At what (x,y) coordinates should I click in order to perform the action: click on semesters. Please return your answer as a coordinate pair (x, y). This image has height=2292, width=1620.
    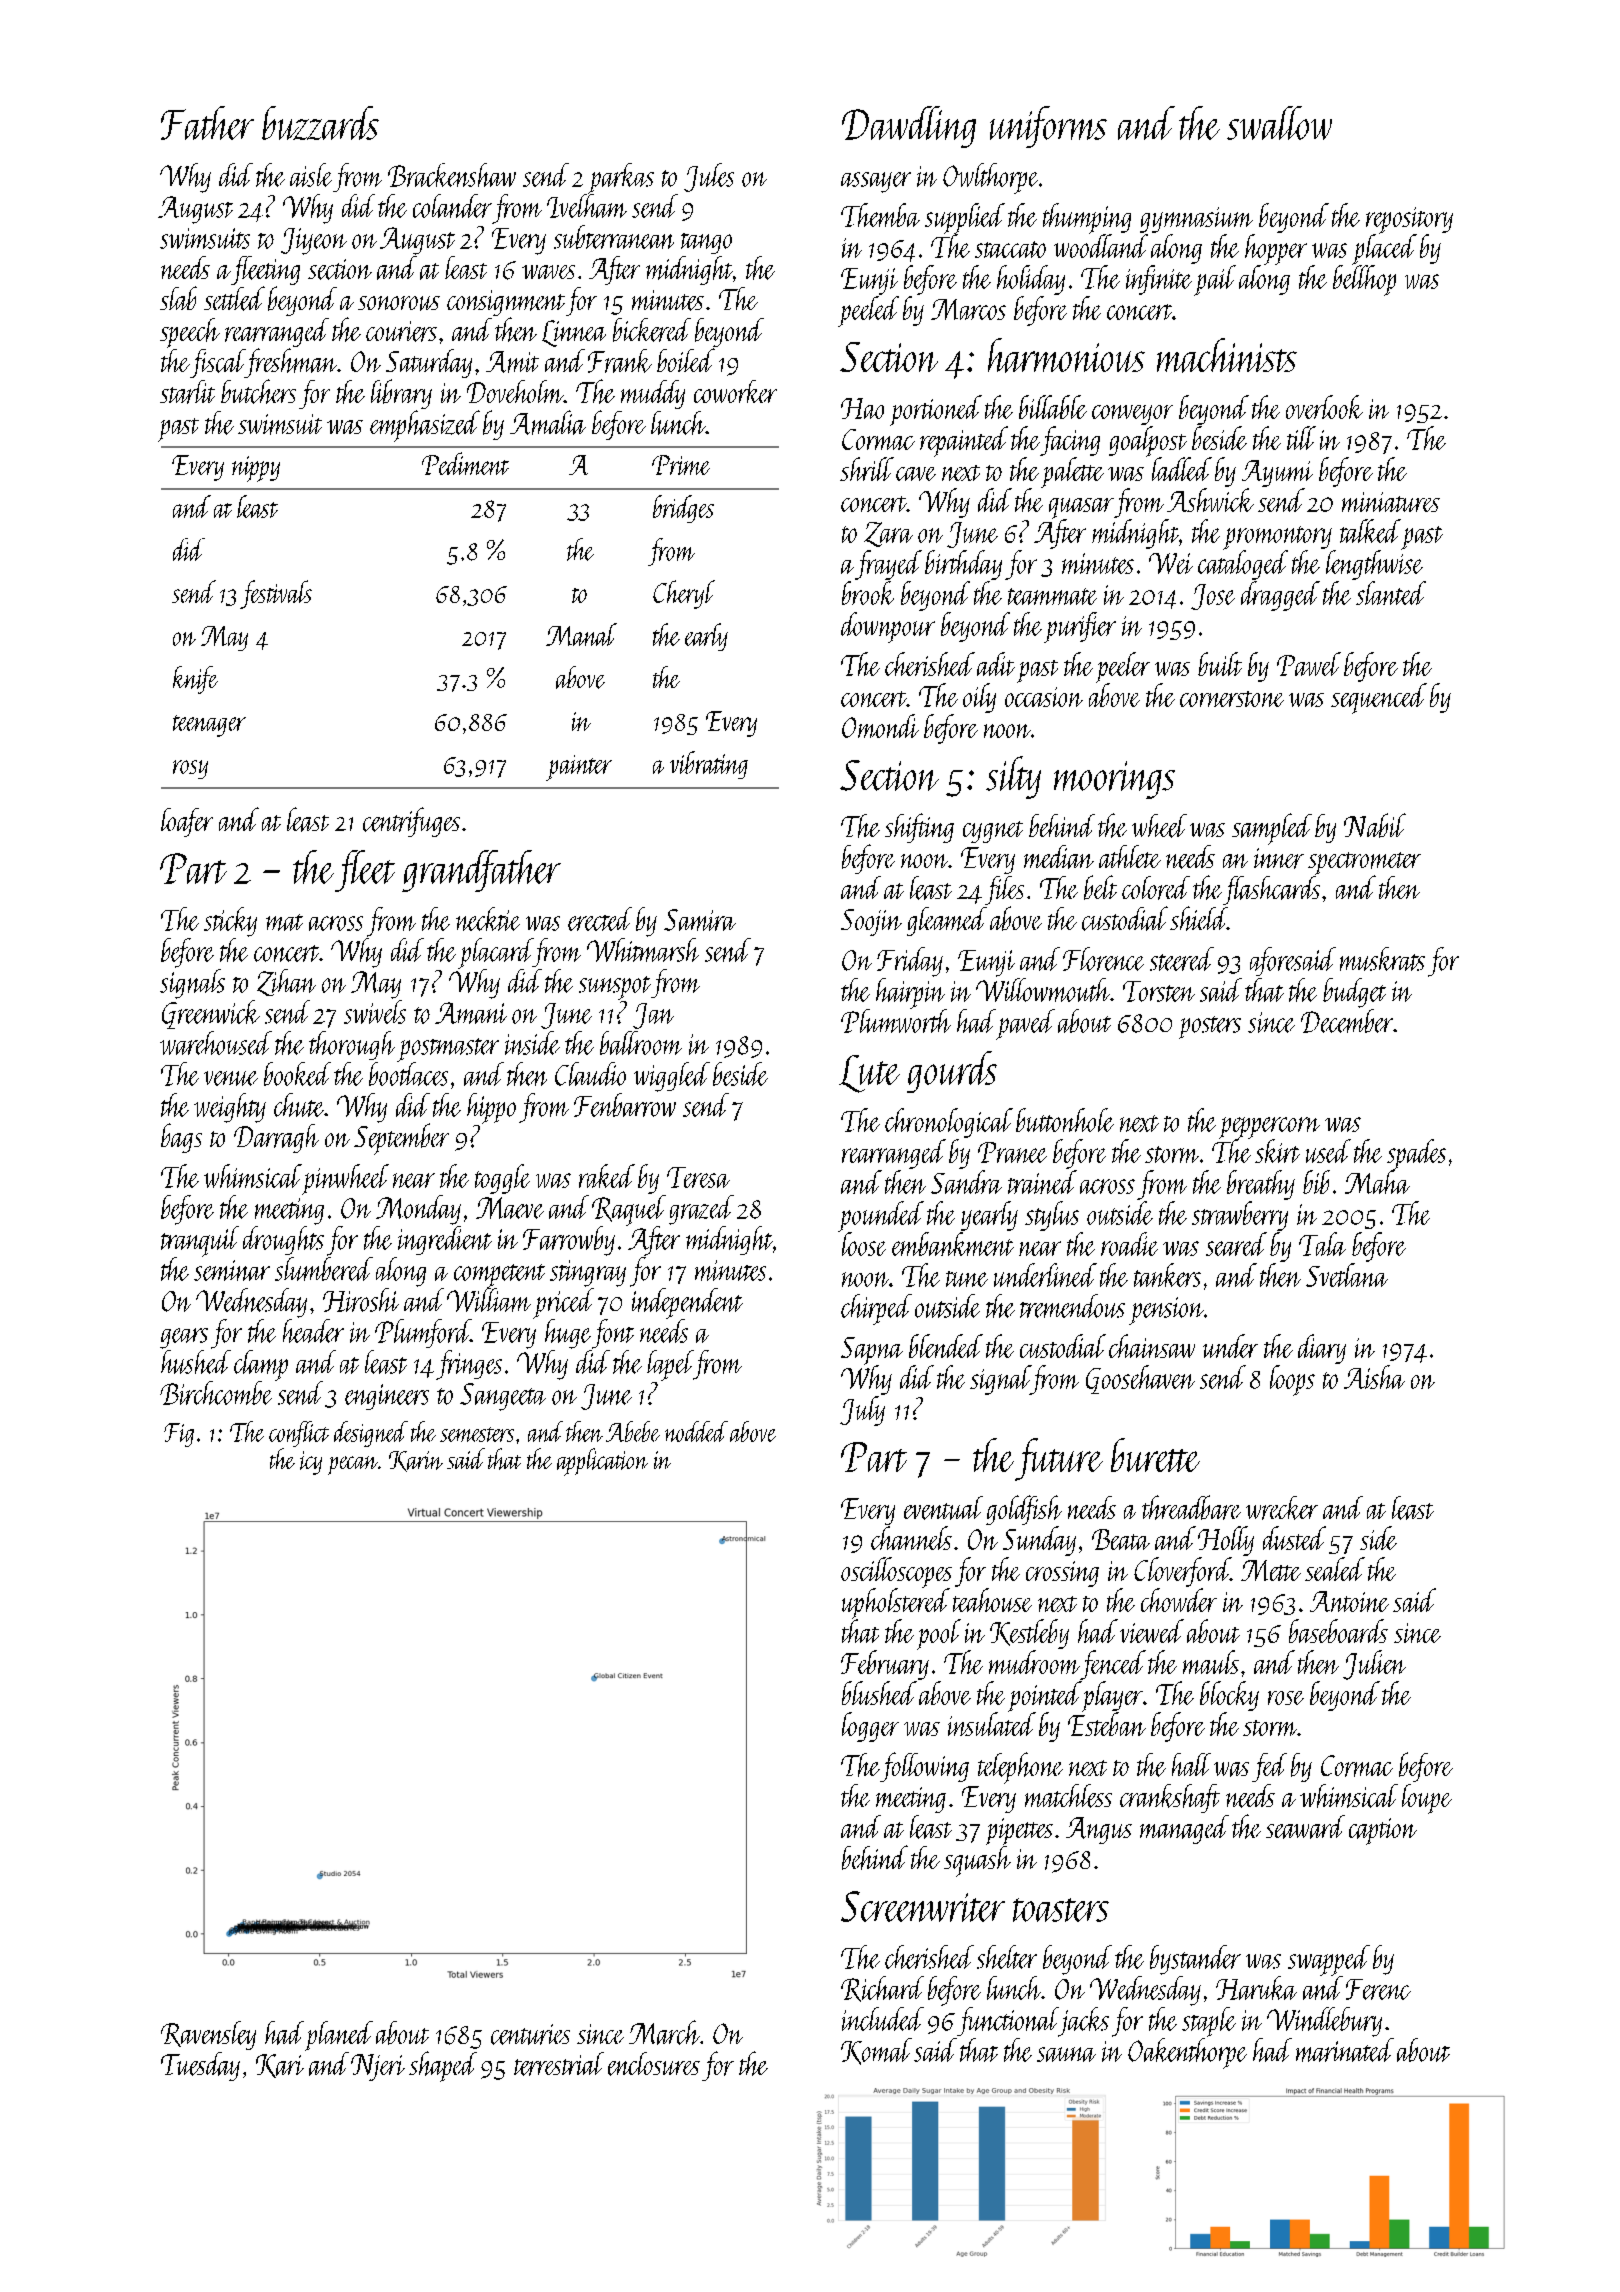
    Looking at the image, I should click on (477, 1434).
